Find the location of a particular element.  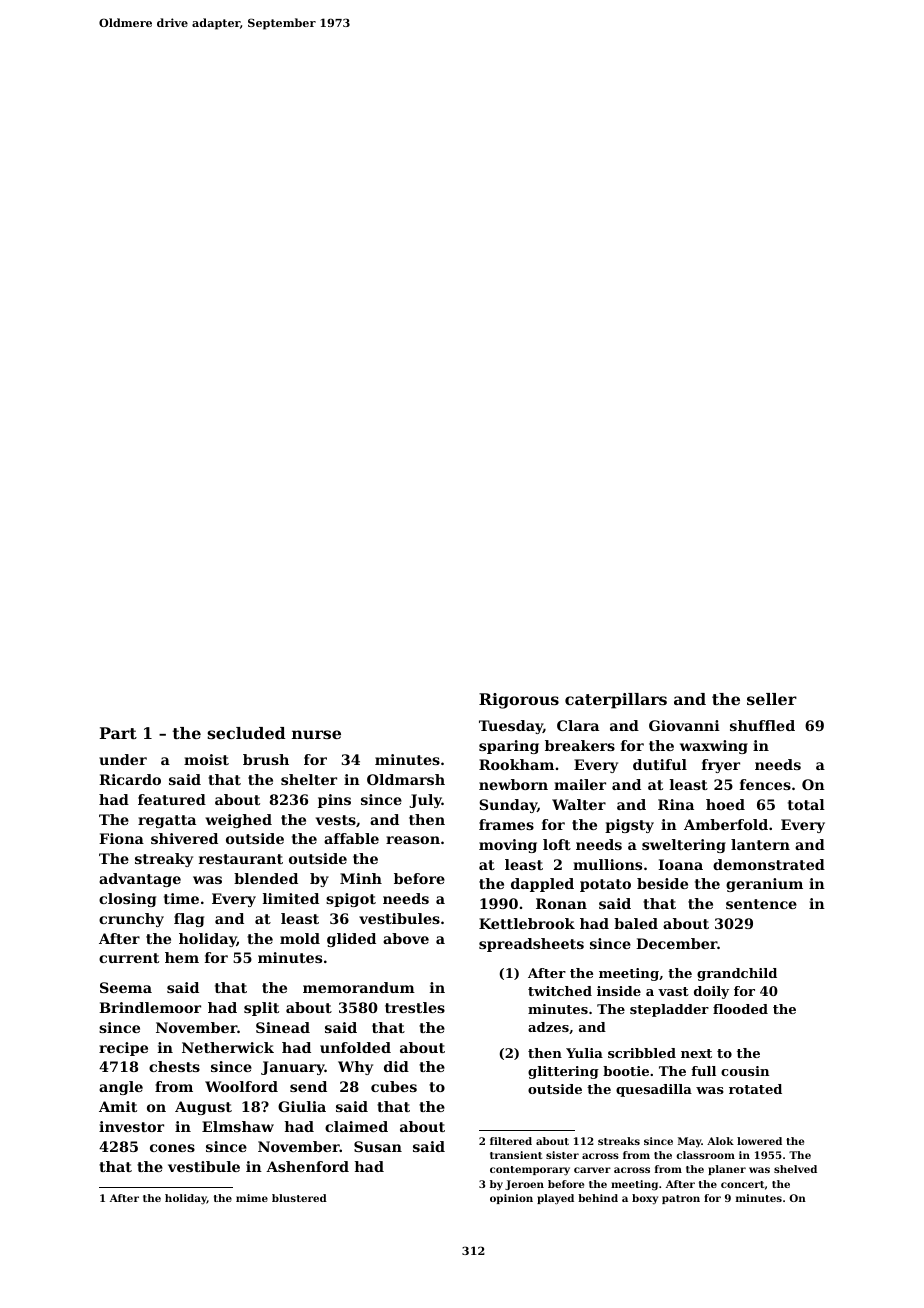

quesadilla is located at coordinates (654, 1090).
